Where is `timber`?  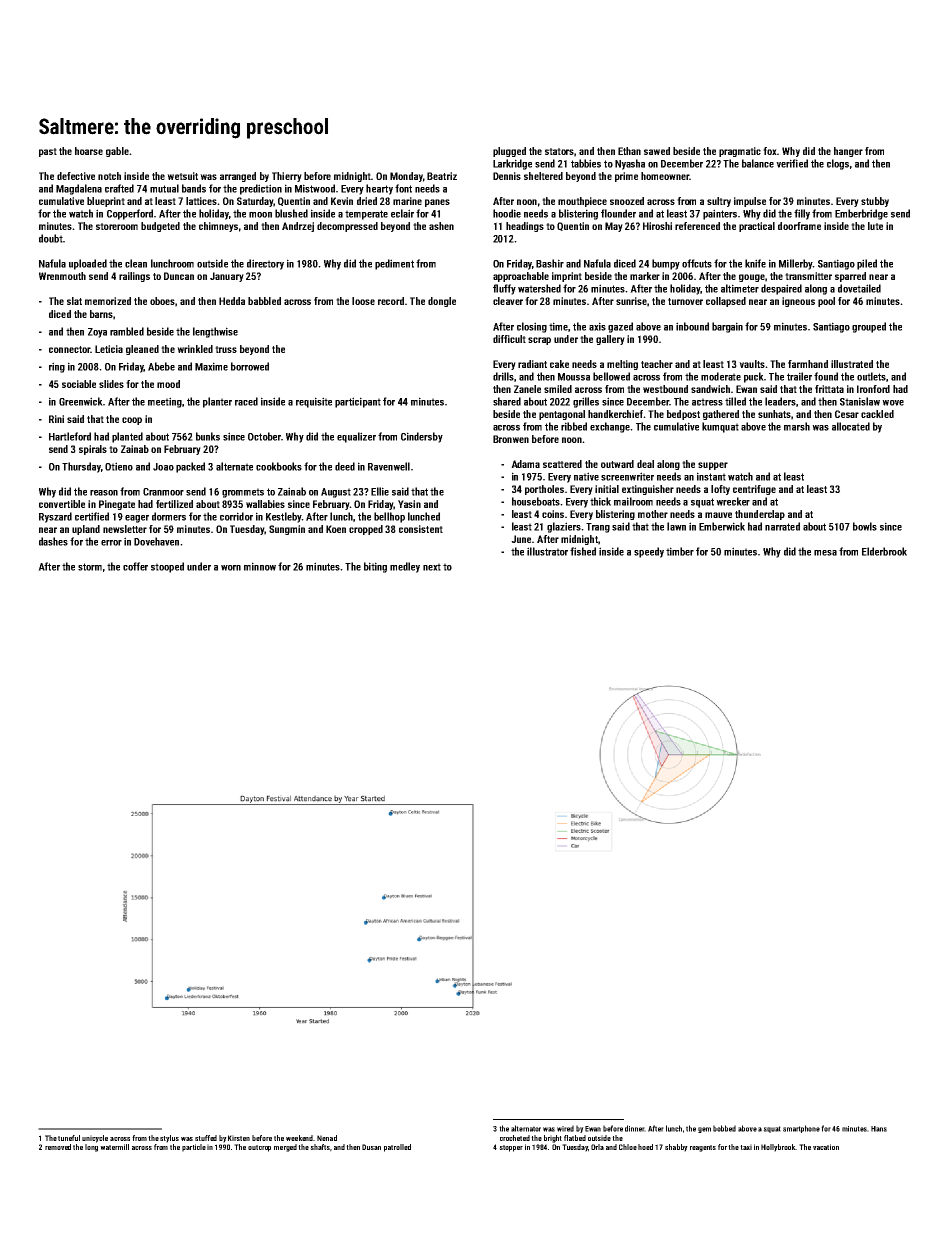
timber is located at coordinates (680, 551).
